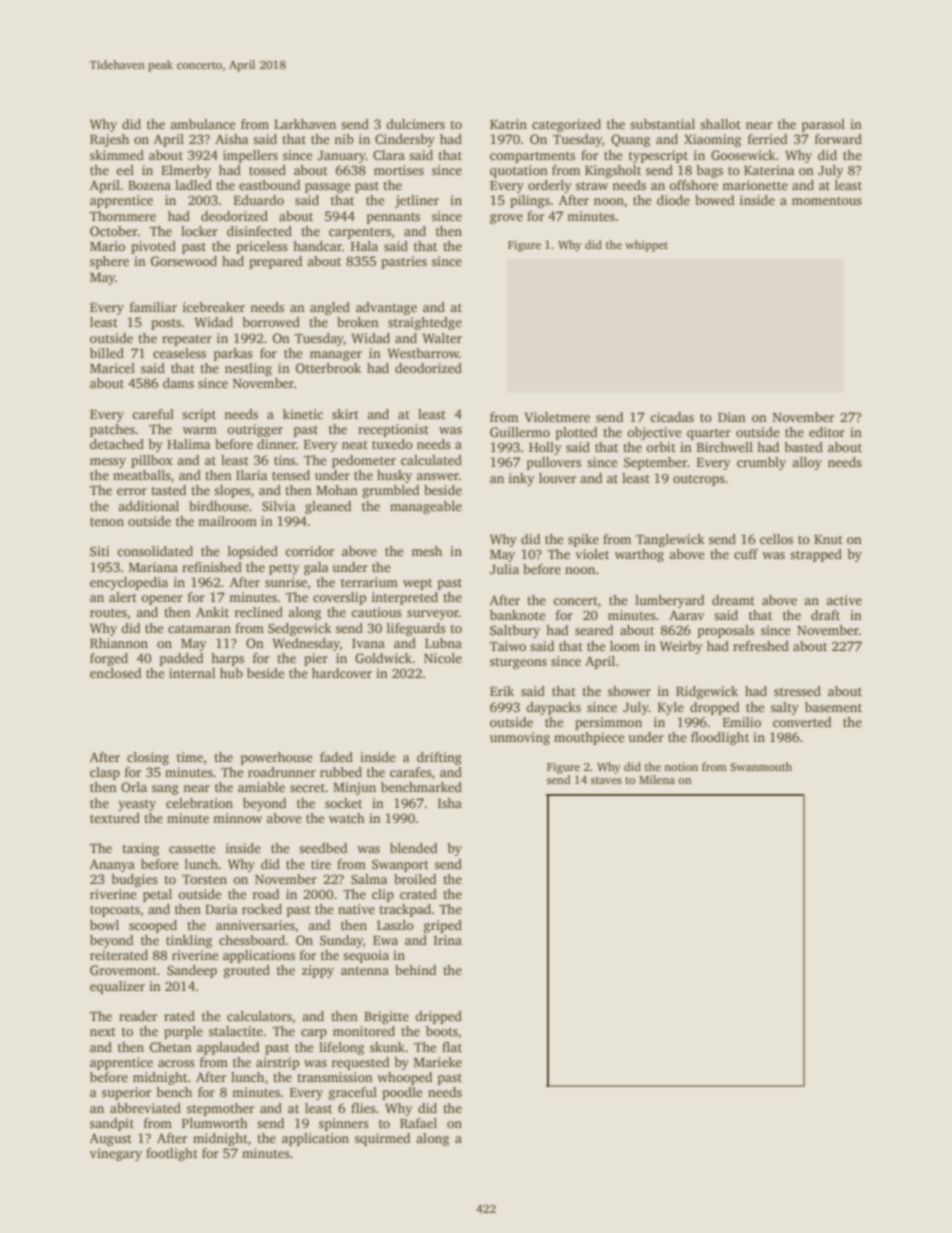 Image resolution: width=952 pixels, height=1233 pixels. What do you see at coordinates (390, 491) in the page?
I see `grumbled` at bounding box center [390, 491].
